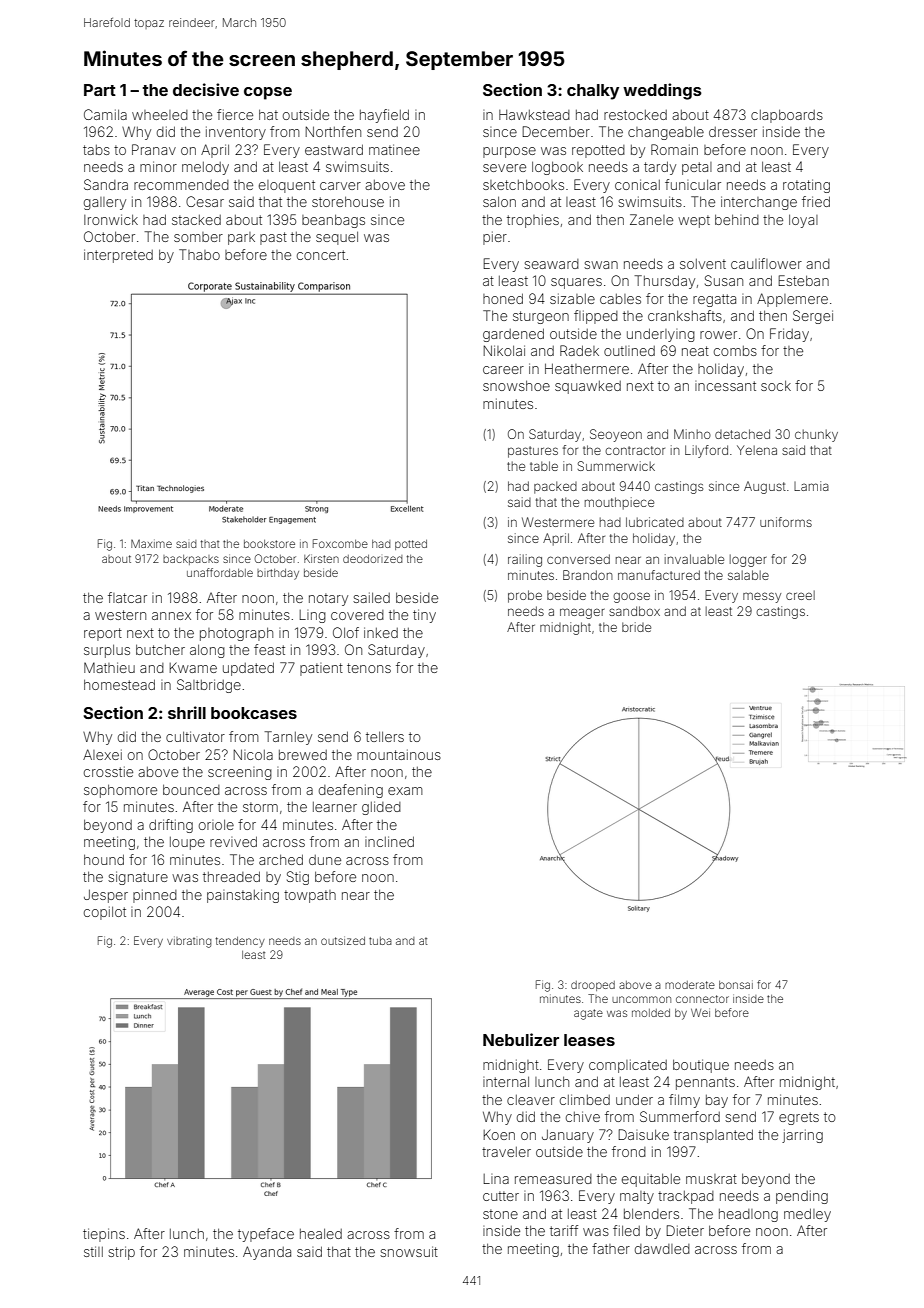 The height and width of the document is (1308, 924). I want to click on drooped, so click(593, 986).
